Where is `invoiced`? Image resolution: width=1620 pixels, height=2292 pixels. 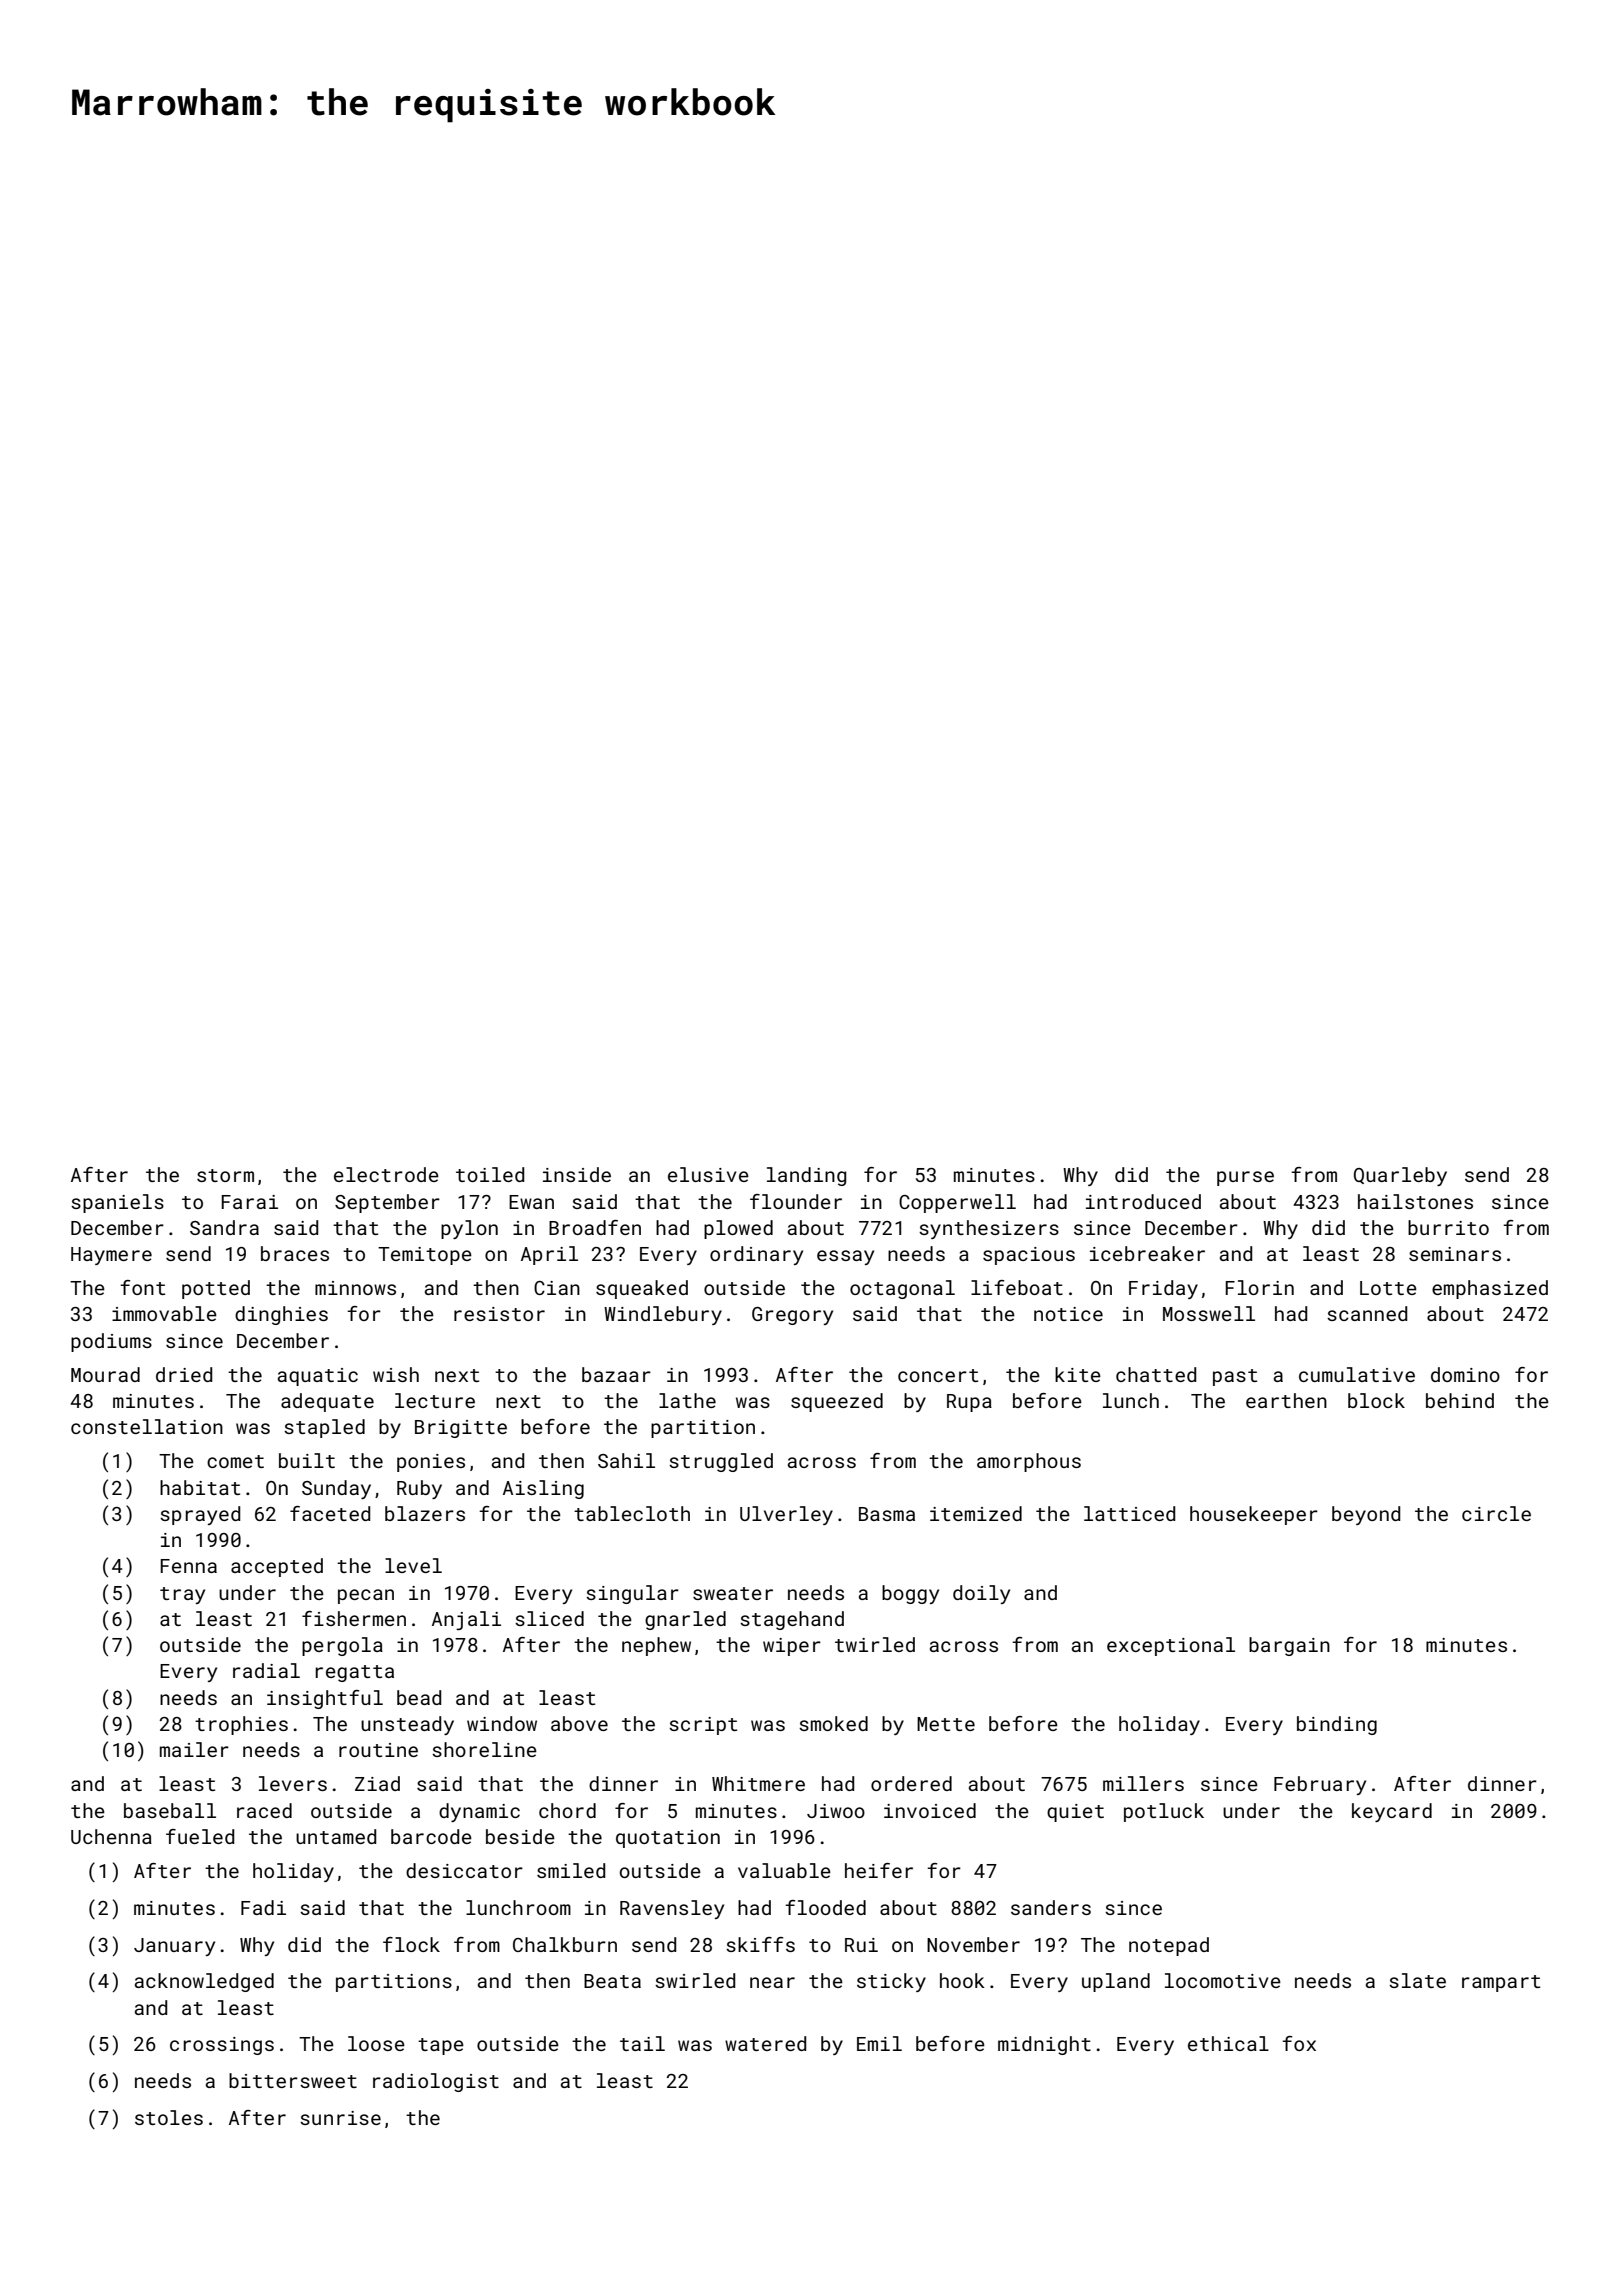 invoiced is located at coordinates (930, 1810).
